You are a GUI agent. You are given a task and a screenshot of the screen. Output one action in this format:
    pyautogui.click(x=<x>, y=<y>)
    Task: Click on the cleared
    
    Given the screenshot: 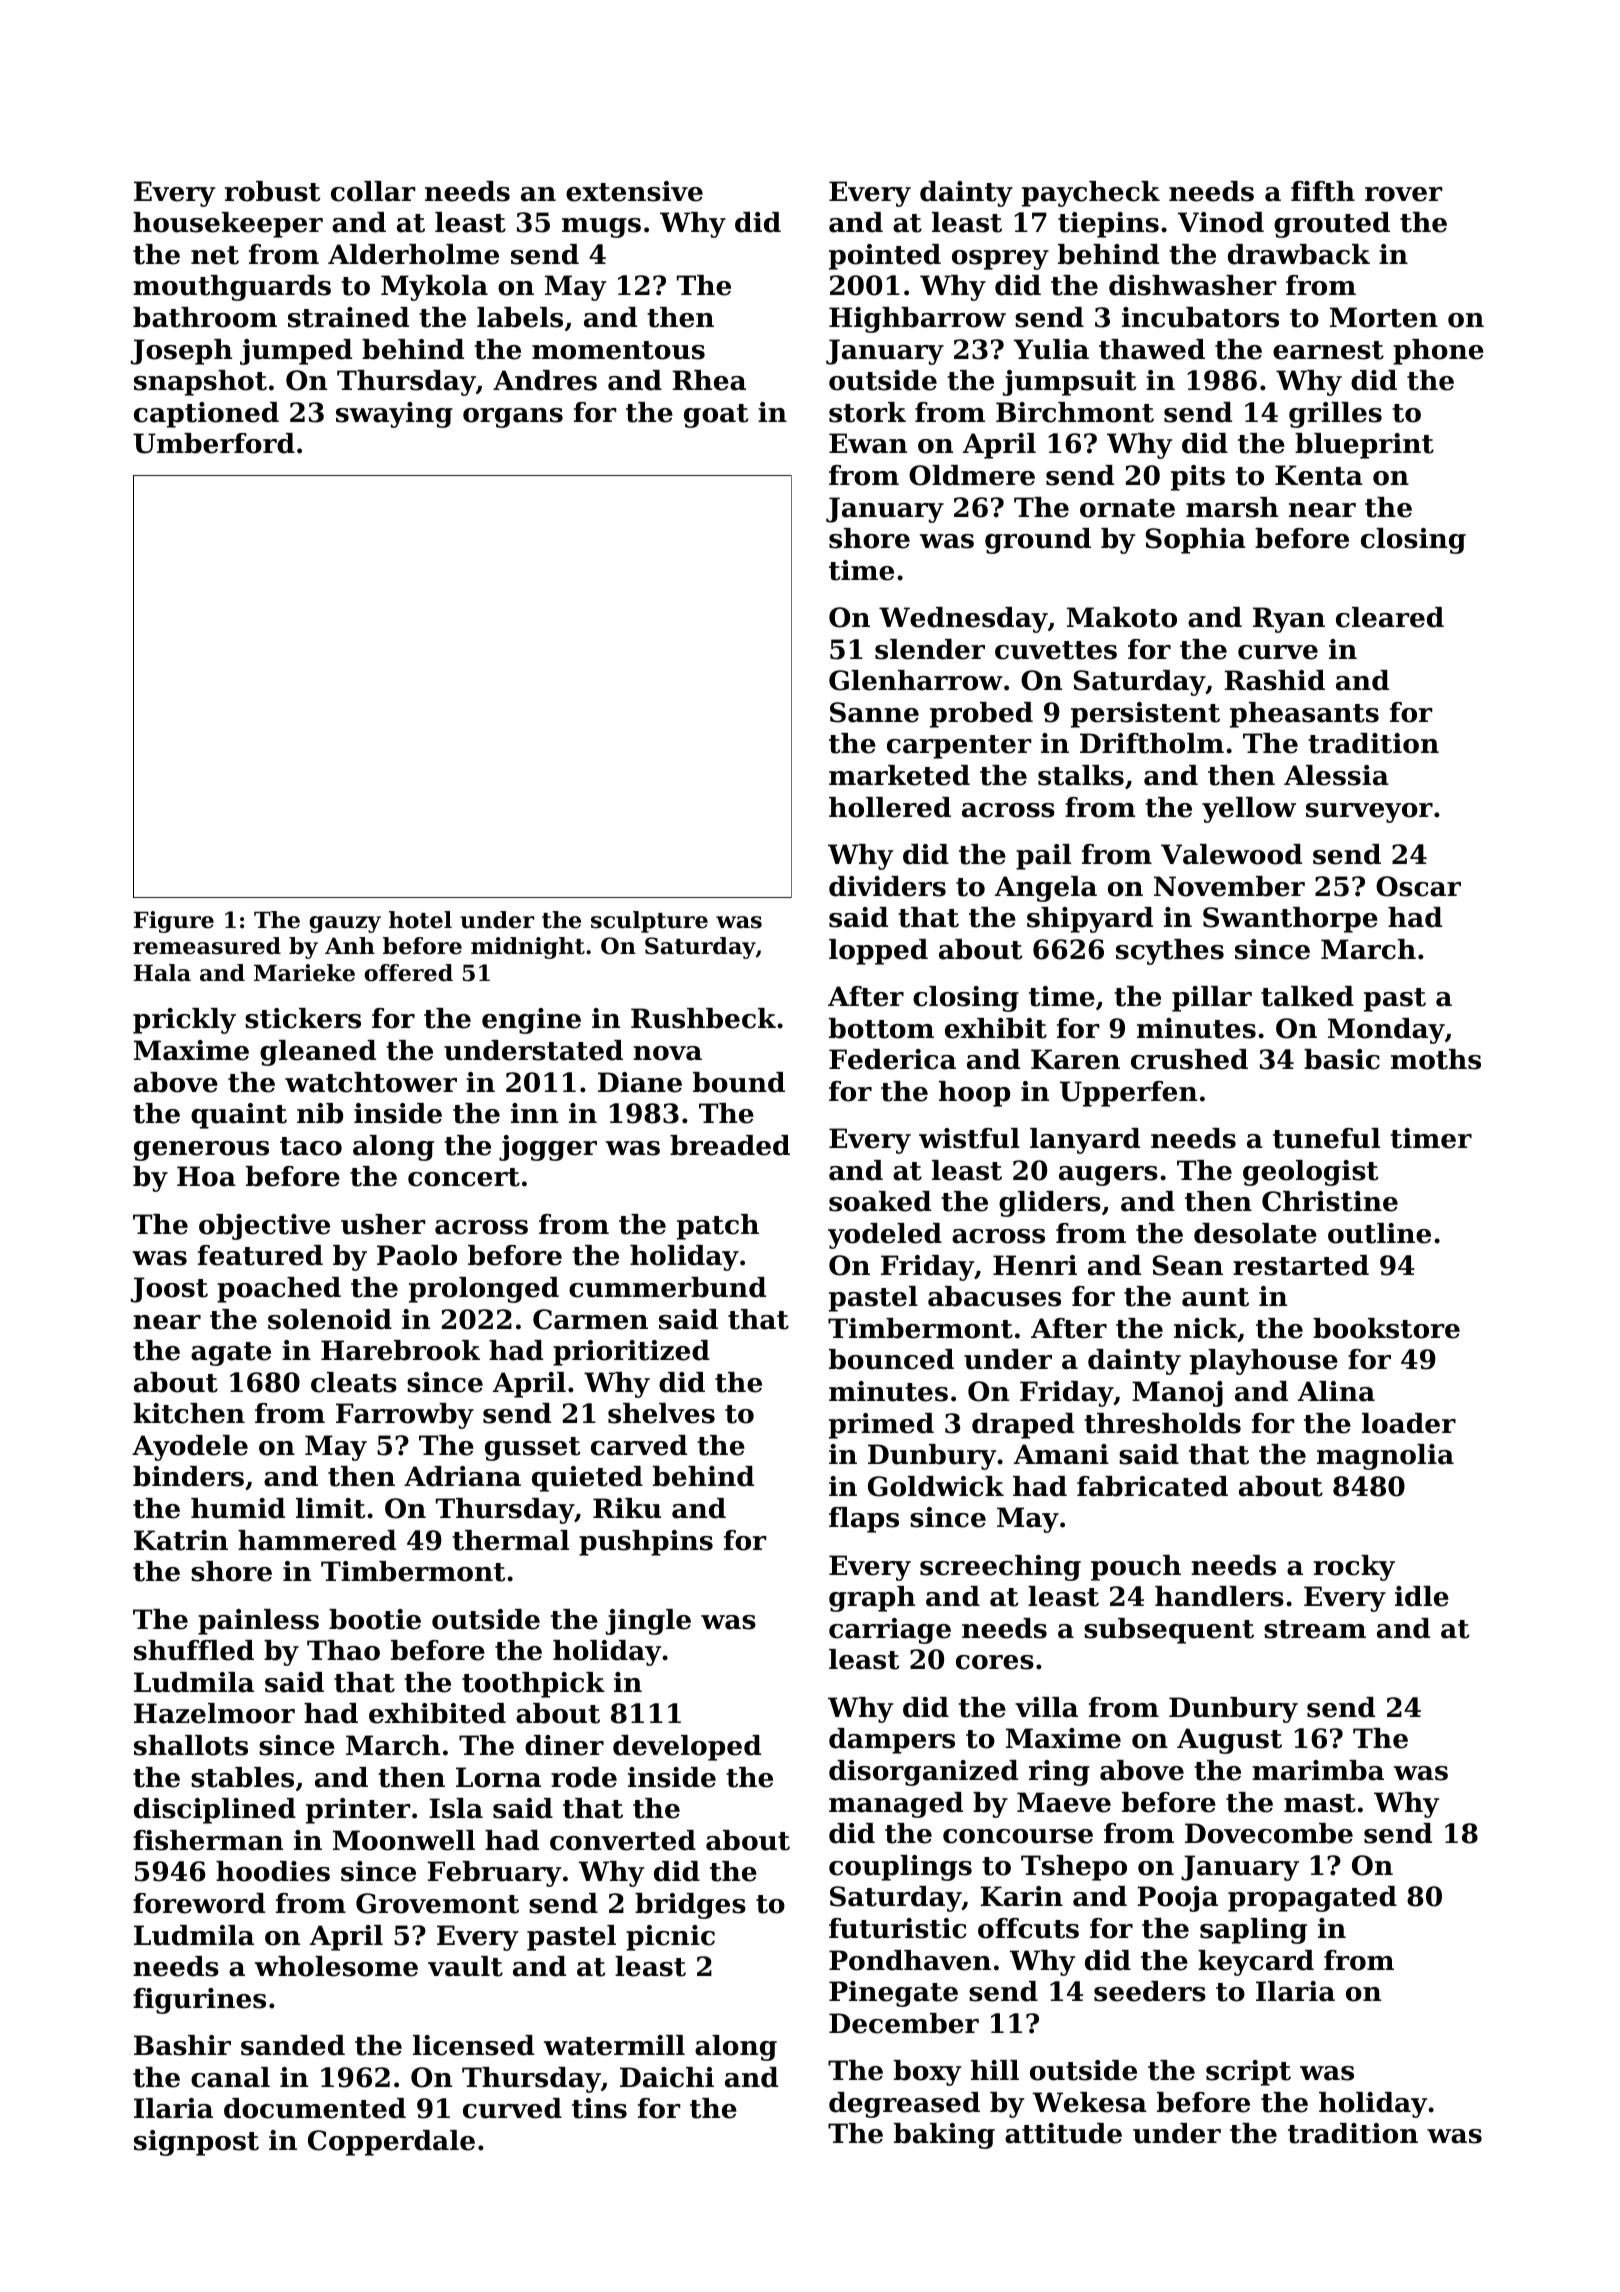 What is the action you would take?
    pyautogui.click(x=1390, y=617)
